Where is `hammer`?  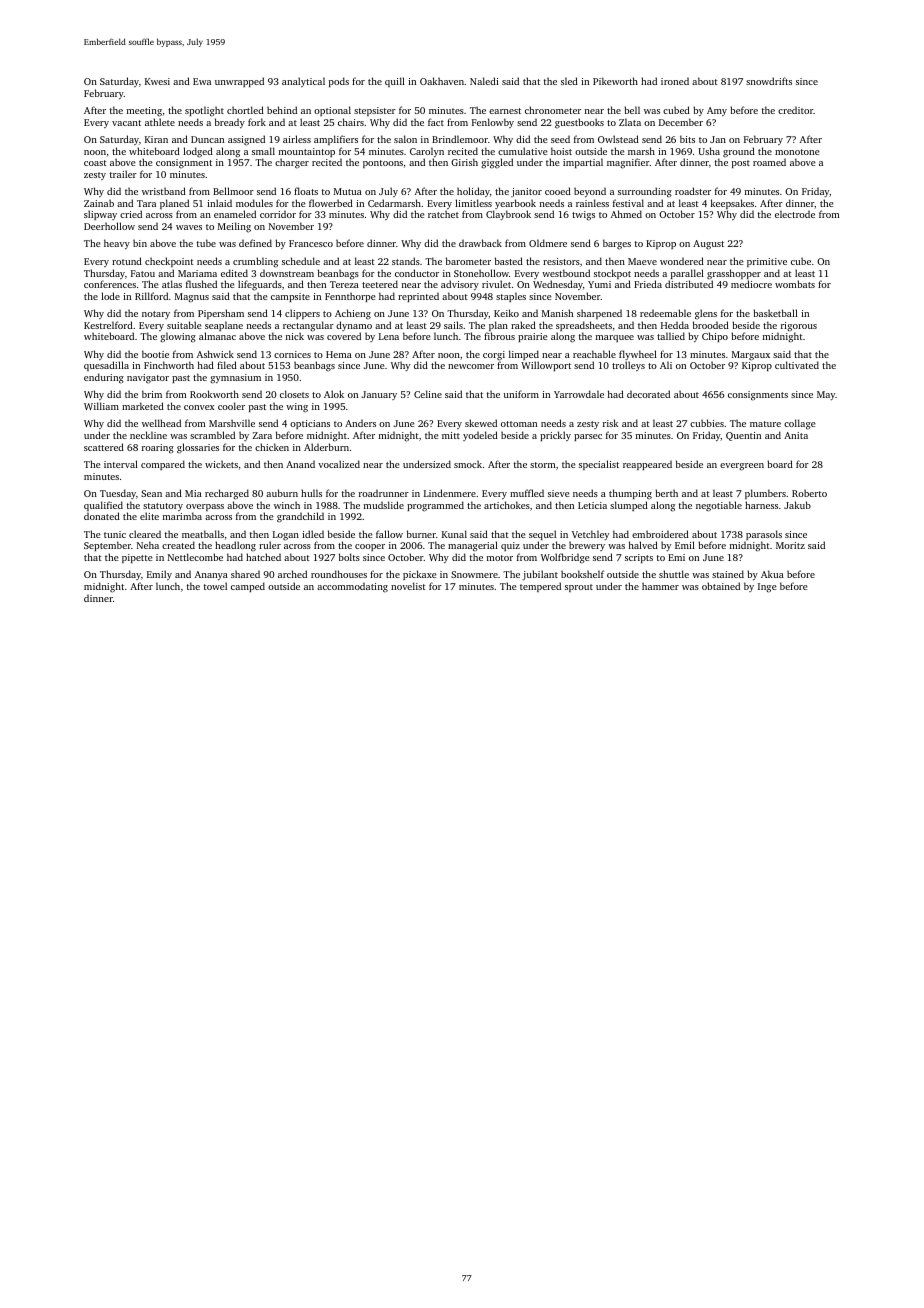
hammer is located at coordinates (660, 586).
